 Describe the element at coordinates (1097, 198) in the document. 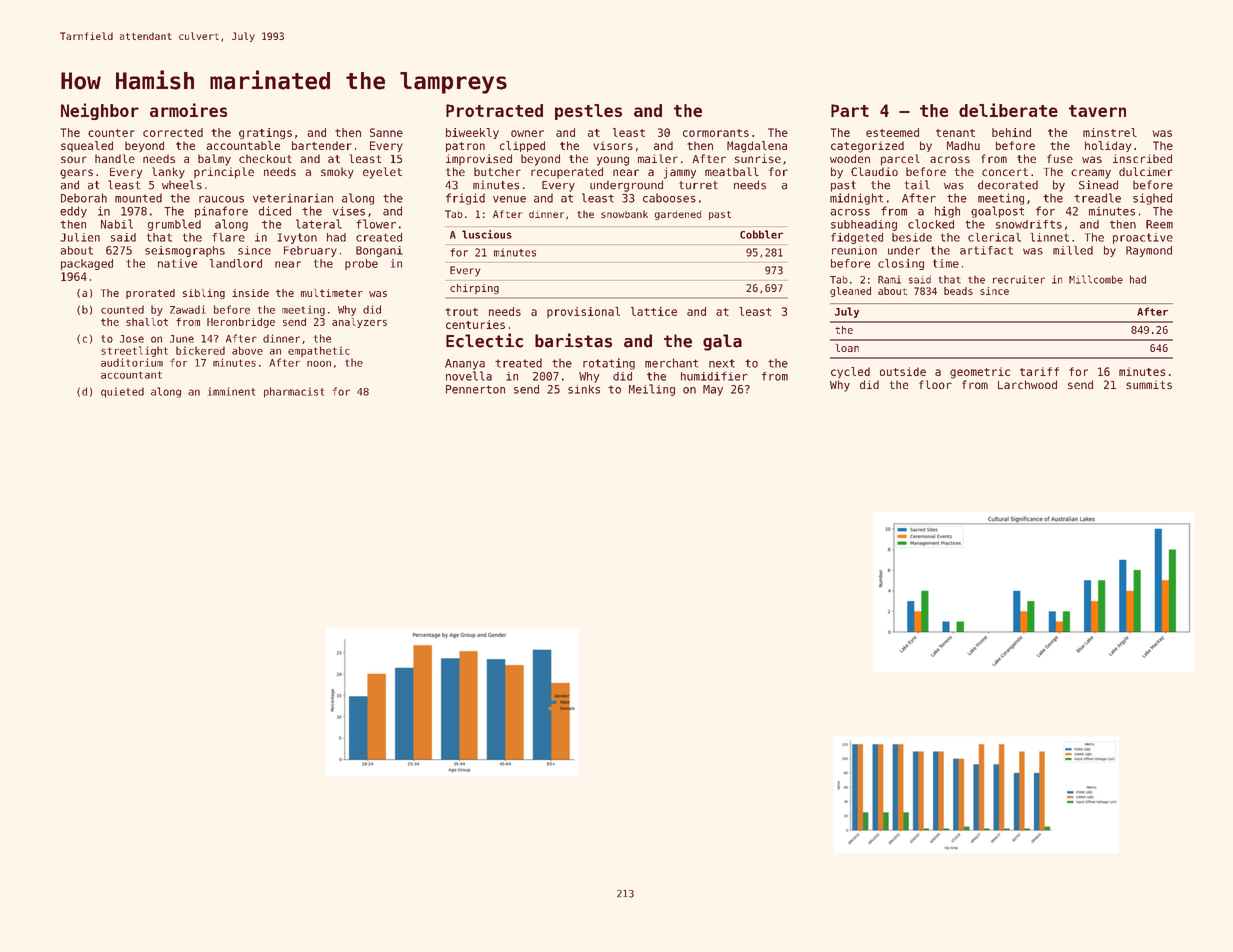

I see `treadle` at that location.
